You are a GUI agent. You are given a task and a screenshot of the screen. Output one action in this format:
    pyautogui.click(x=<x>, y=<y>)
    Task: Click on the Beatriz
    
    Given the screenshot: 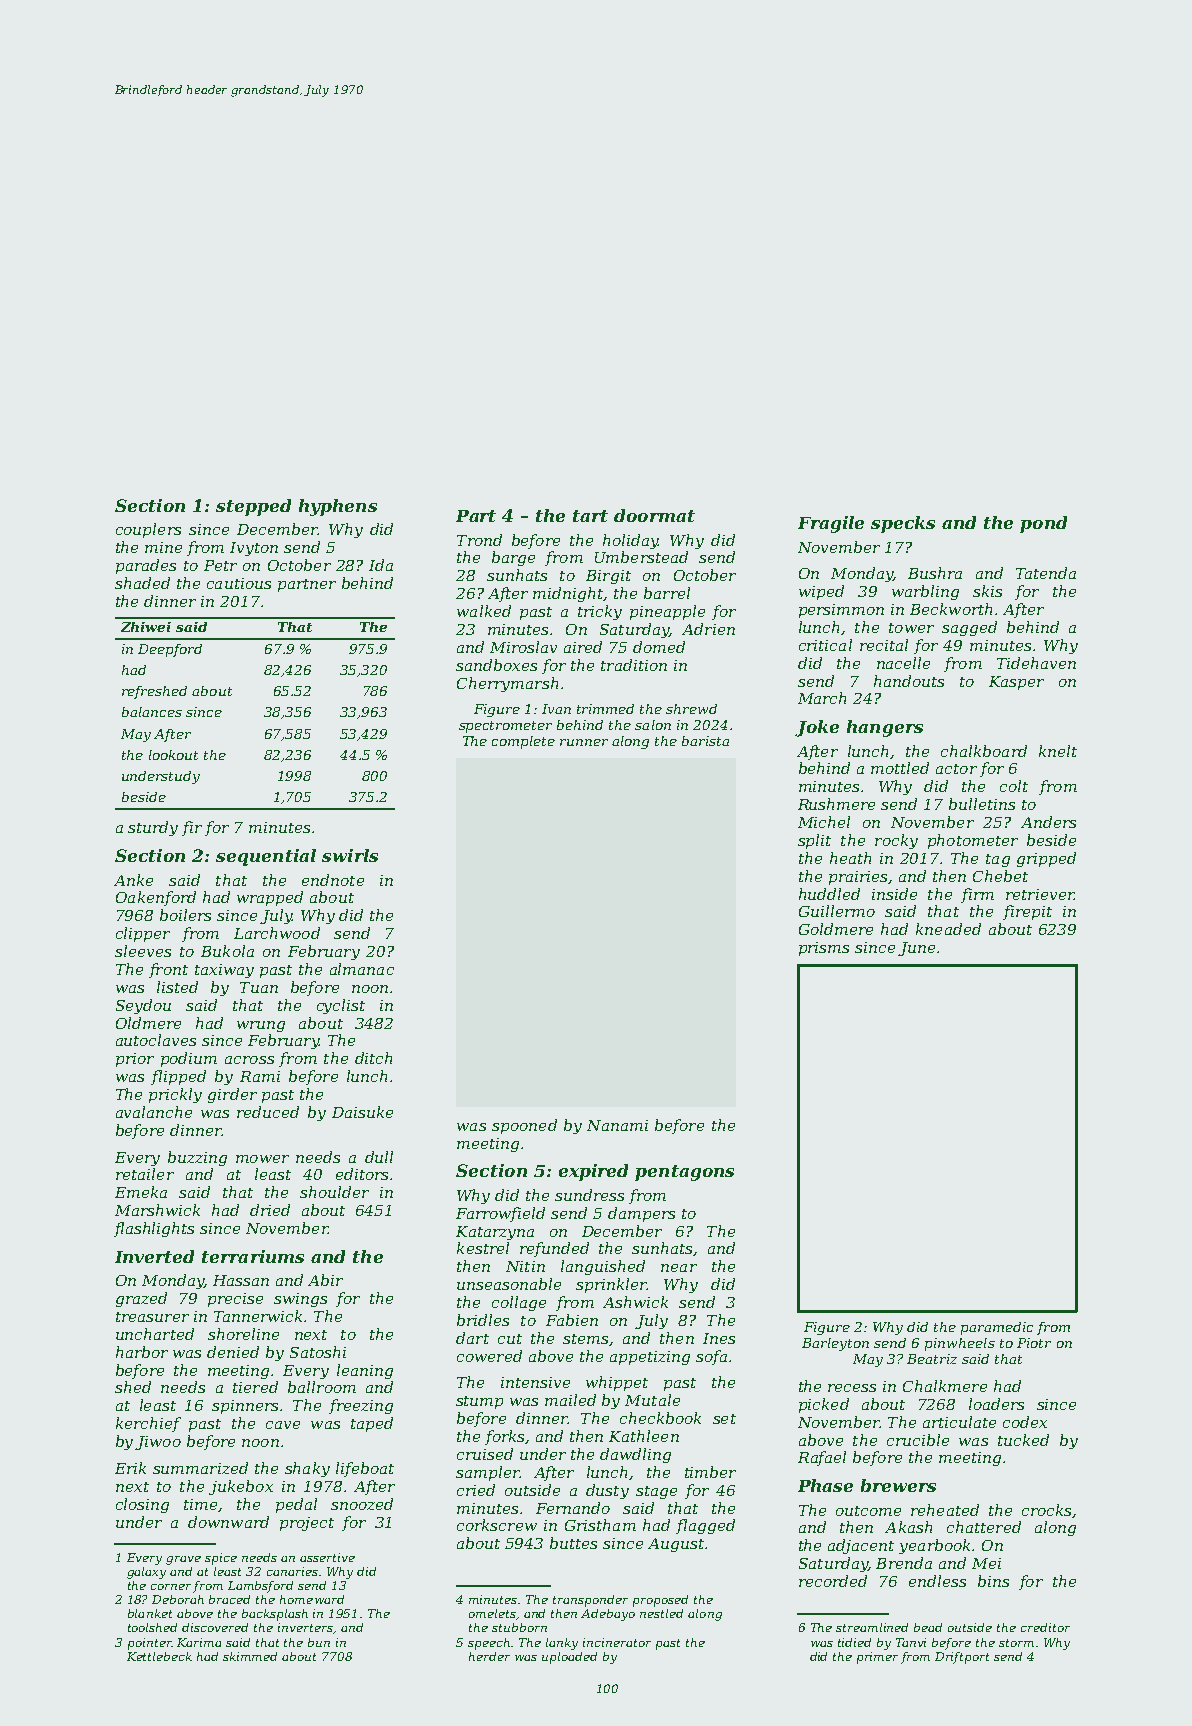 What is the action you would take?
    pyautogui.click(x=932, y=1359)
